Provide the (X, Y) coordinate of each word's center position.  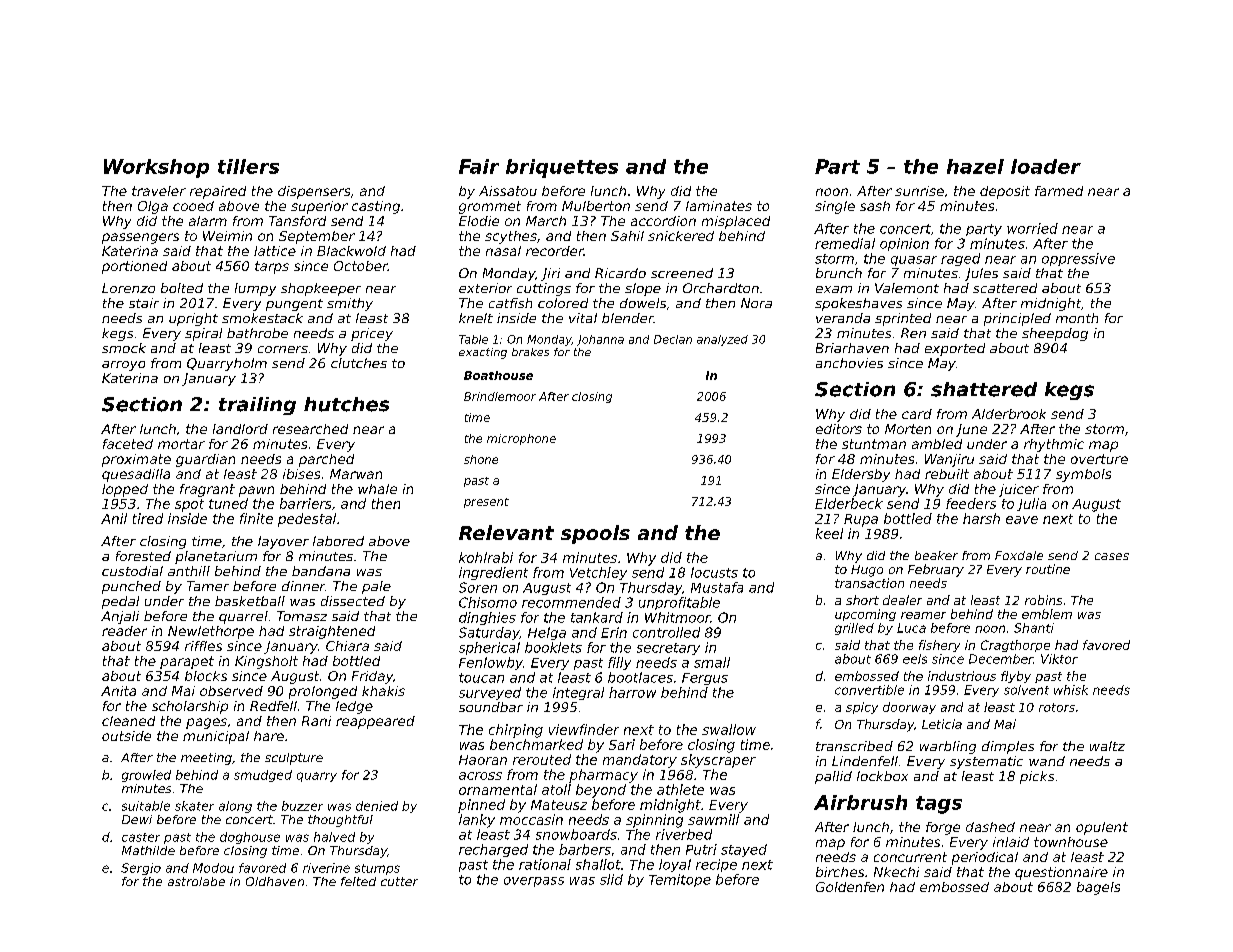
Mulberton (596, 206)
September (317, 237)
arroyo (123, 366)
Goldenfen (850, 887)
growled (146, 776)
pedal (120, 602)
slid (611, 879)
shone (481, 459)
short (862, 600)
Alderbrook (1009, 414)
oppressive (1078, 259)
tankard (597, 617)
